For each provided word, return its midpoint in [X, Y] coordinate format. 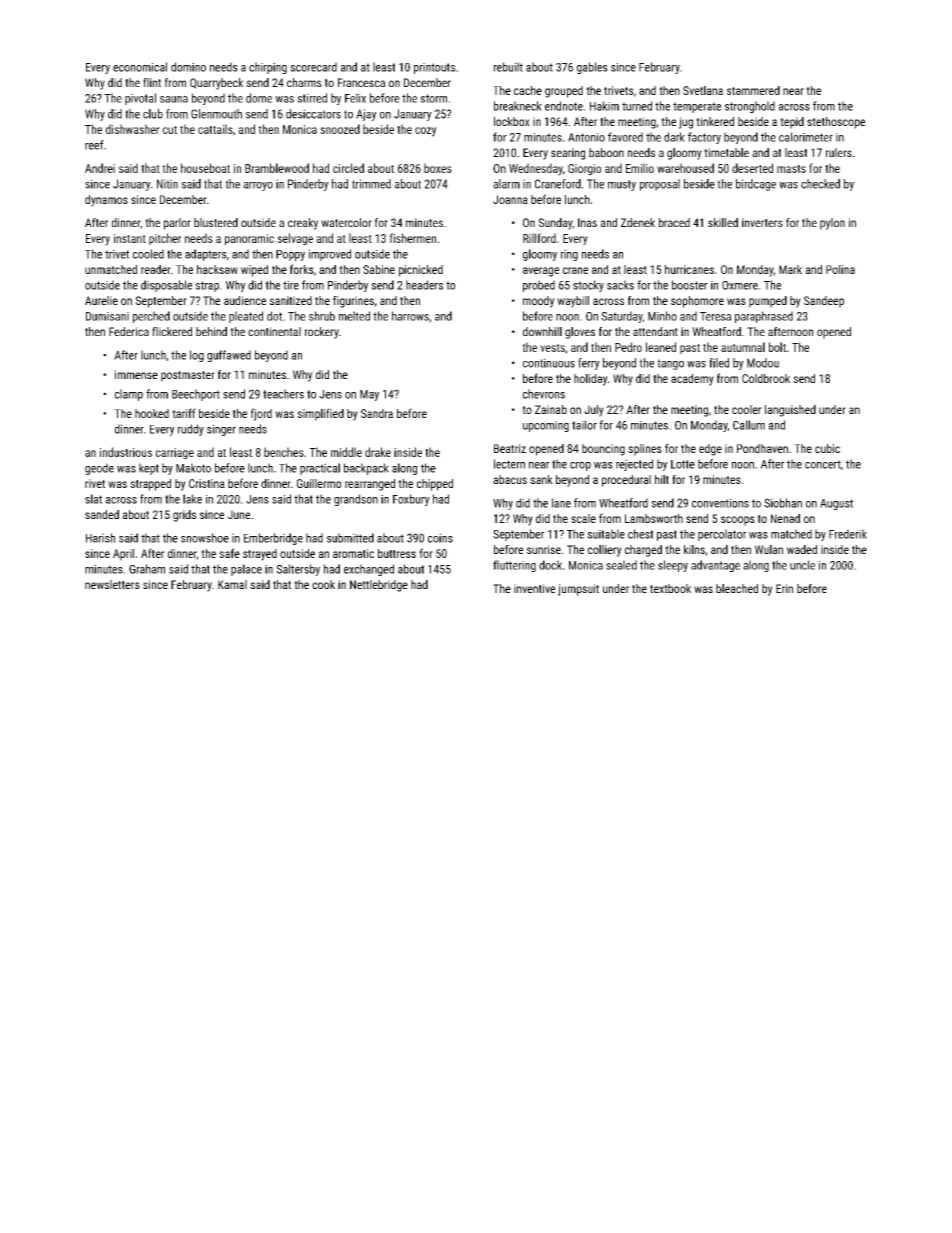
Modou [763, 363]
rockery [322, 333]
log [197, 356]
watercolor [346, 222]
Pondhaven [762, 448]
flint [152, 82]
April [123, 555]
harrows [410, 316]
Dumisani [107, 316]
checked [820, 184]
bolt [777, 347]
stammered [753, 90]
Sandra [377, 413]
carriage [175, 454]
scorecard [313, 67]
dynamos [106, 201]
